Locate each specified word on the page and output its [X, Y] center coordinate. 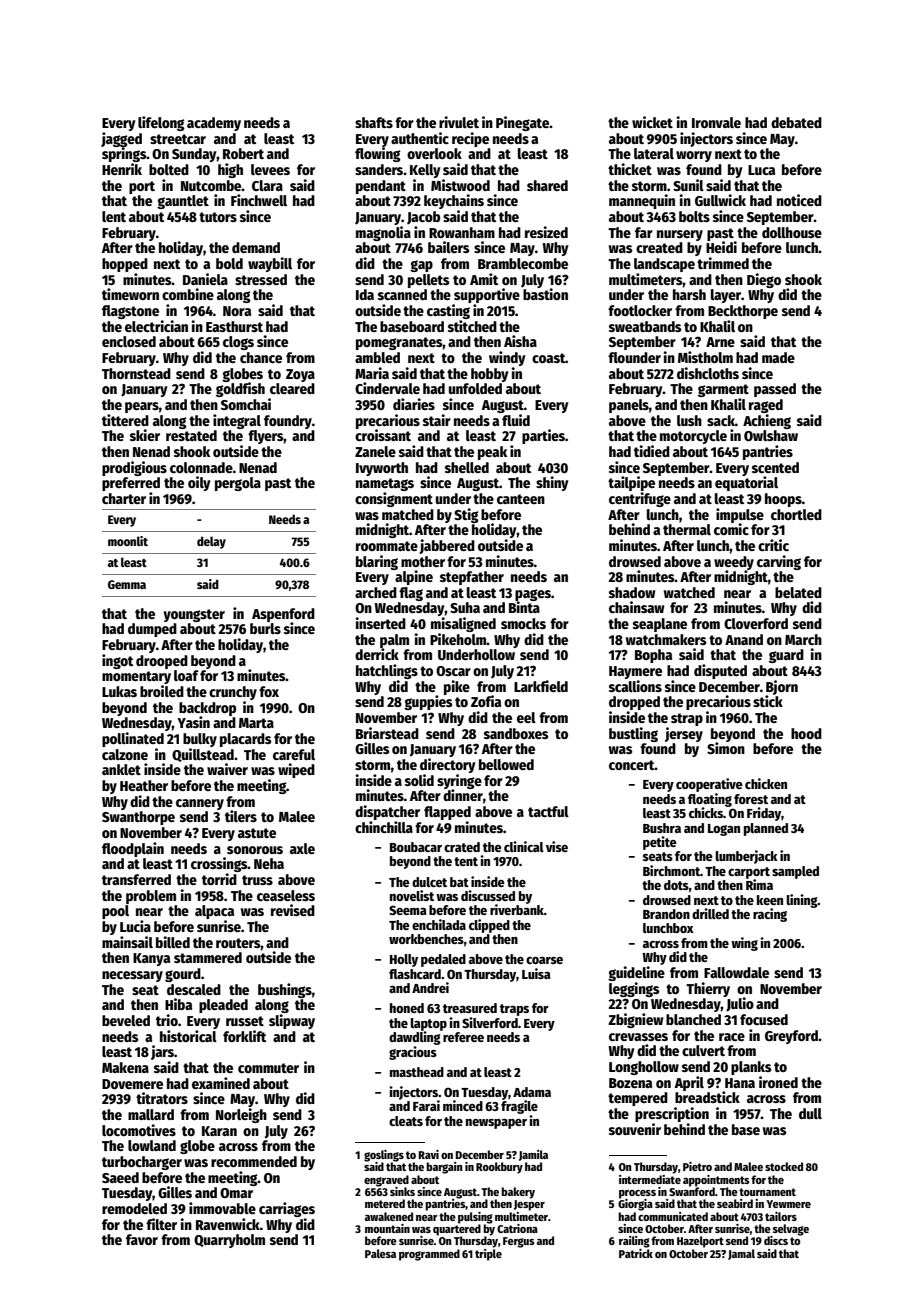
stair [437, 420]
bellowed [506, 764]
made [778, 357]
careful [294, 754]
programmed [429, 1255]
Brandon [666, 914]
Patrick [636, 1253]
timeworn [130, 294]
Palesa [380, 1253]
